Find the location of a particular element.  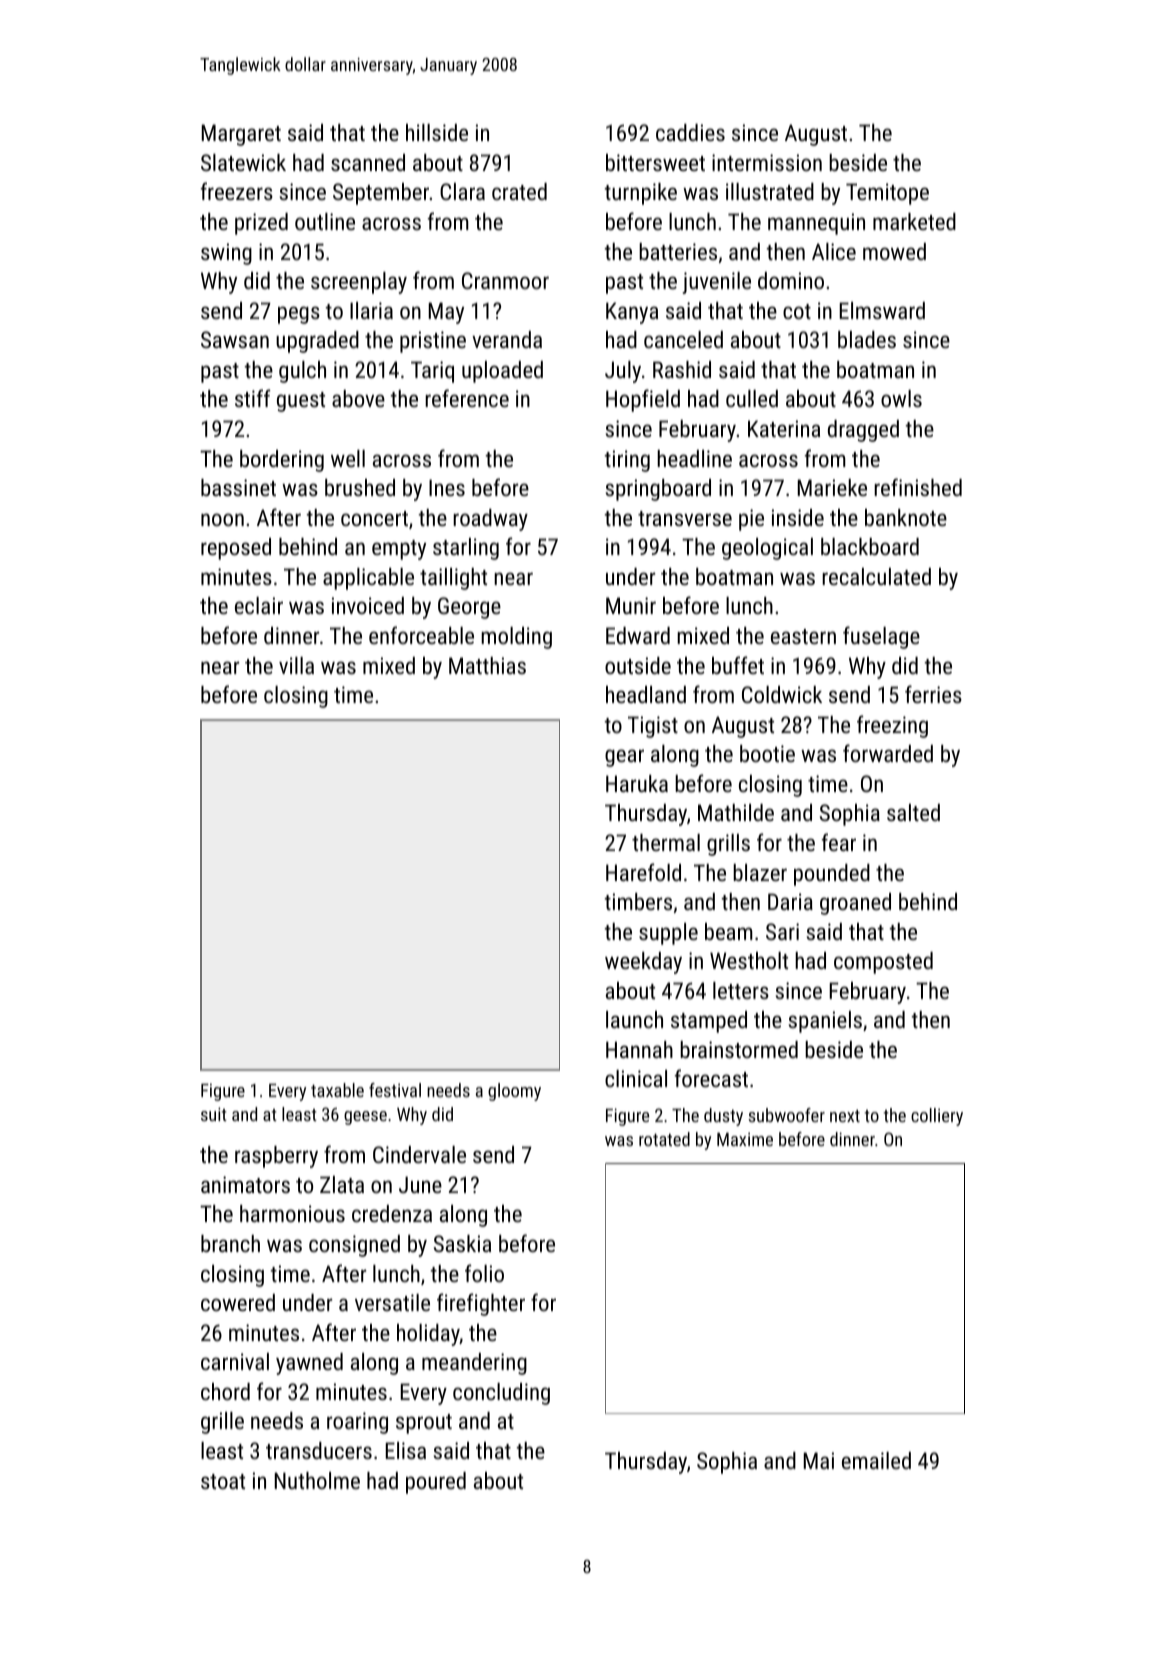

applicable is located at coordinates (368, 579).
